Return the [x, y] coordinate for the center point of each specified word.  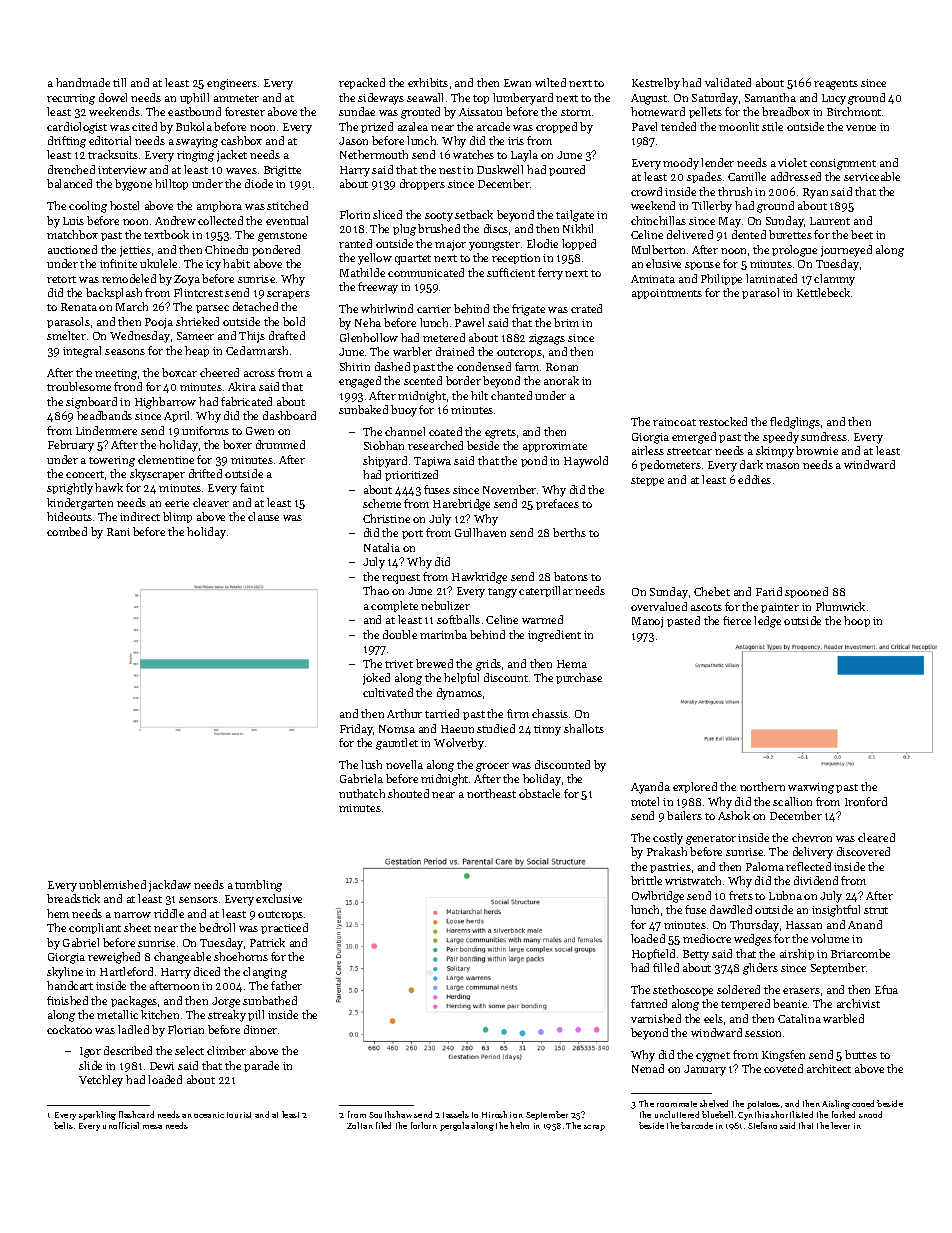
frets [741, 895]
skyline [65, 973]
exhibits [428, 82]
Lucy [834, 99]
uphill [194, 98]
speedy [781, 438]
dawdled [731, 909]
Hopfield [653, 954]
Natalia [382, 547]
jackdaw [170, 886]
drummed [280, 444]
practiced [284, 928]
